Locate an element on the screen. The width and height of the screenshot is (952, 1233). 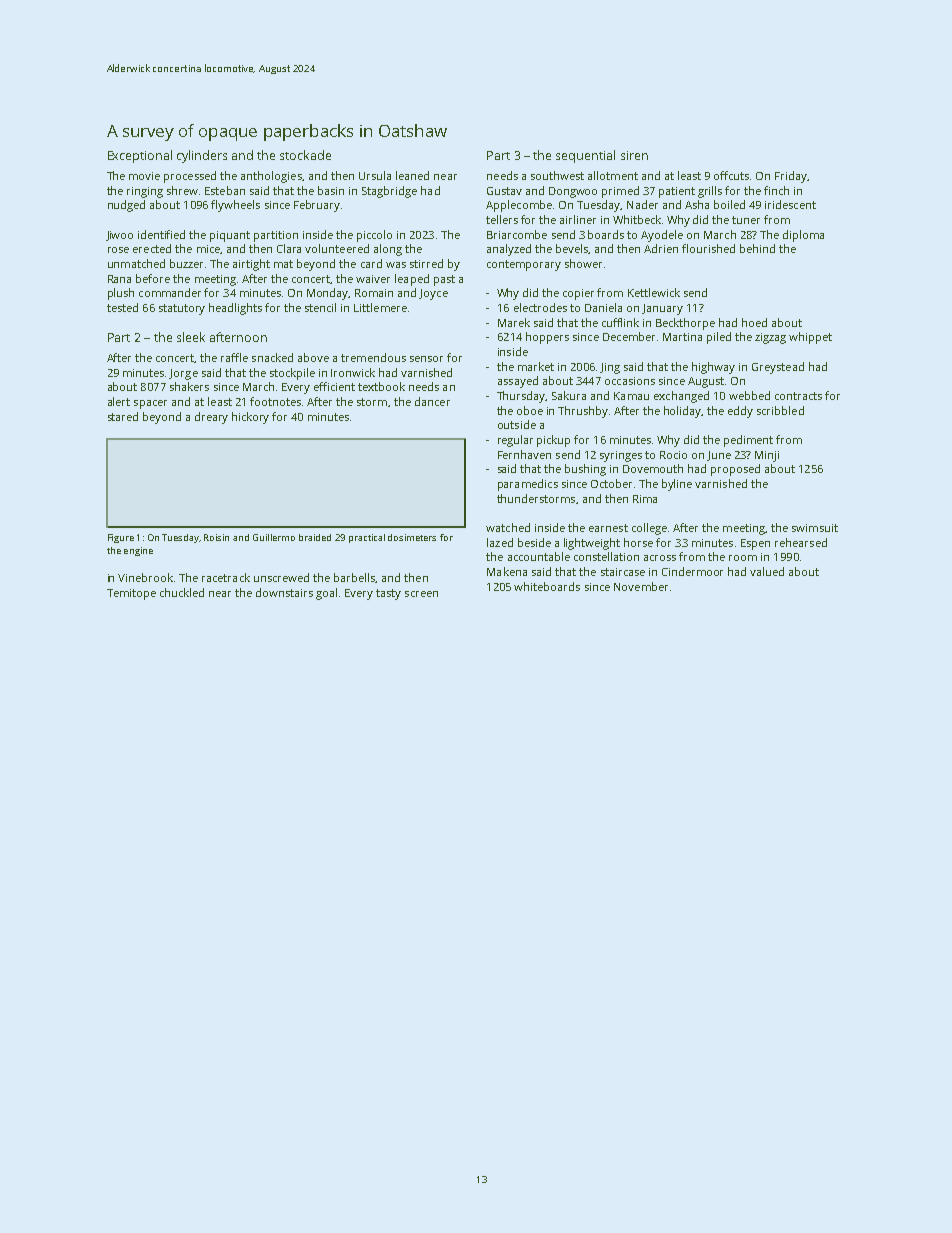
Briarcombe is located at coordinates (517, 234).
